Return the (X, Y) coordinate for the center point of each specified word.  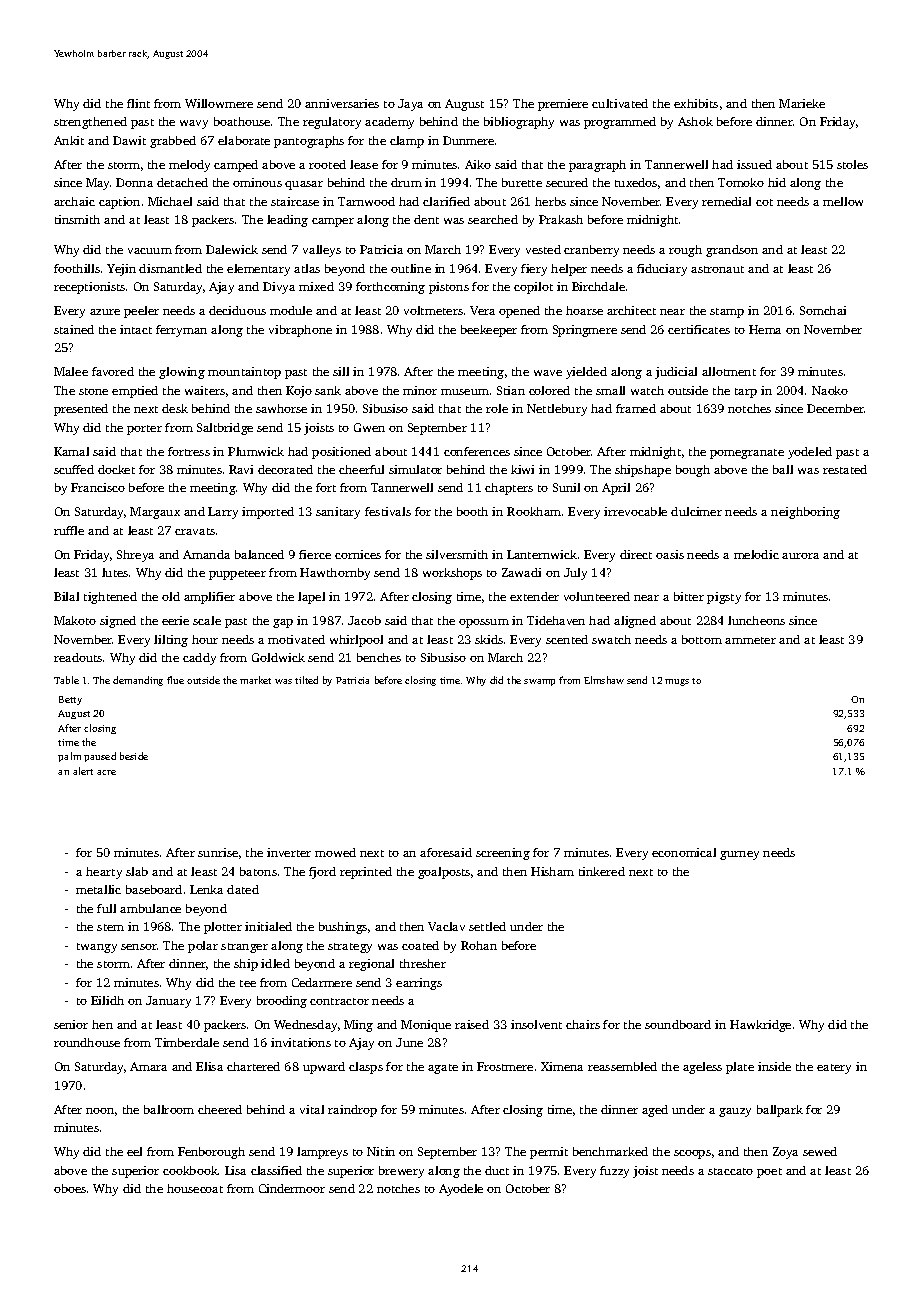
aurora (800, 556)
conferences (477, 451)
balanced (259, 554)
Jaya (410, 105)
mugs (677, 682)
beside (134, 756)
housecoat (195, 1188)
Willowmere (219, 103)
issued (754, 164)
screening (503, 854)
